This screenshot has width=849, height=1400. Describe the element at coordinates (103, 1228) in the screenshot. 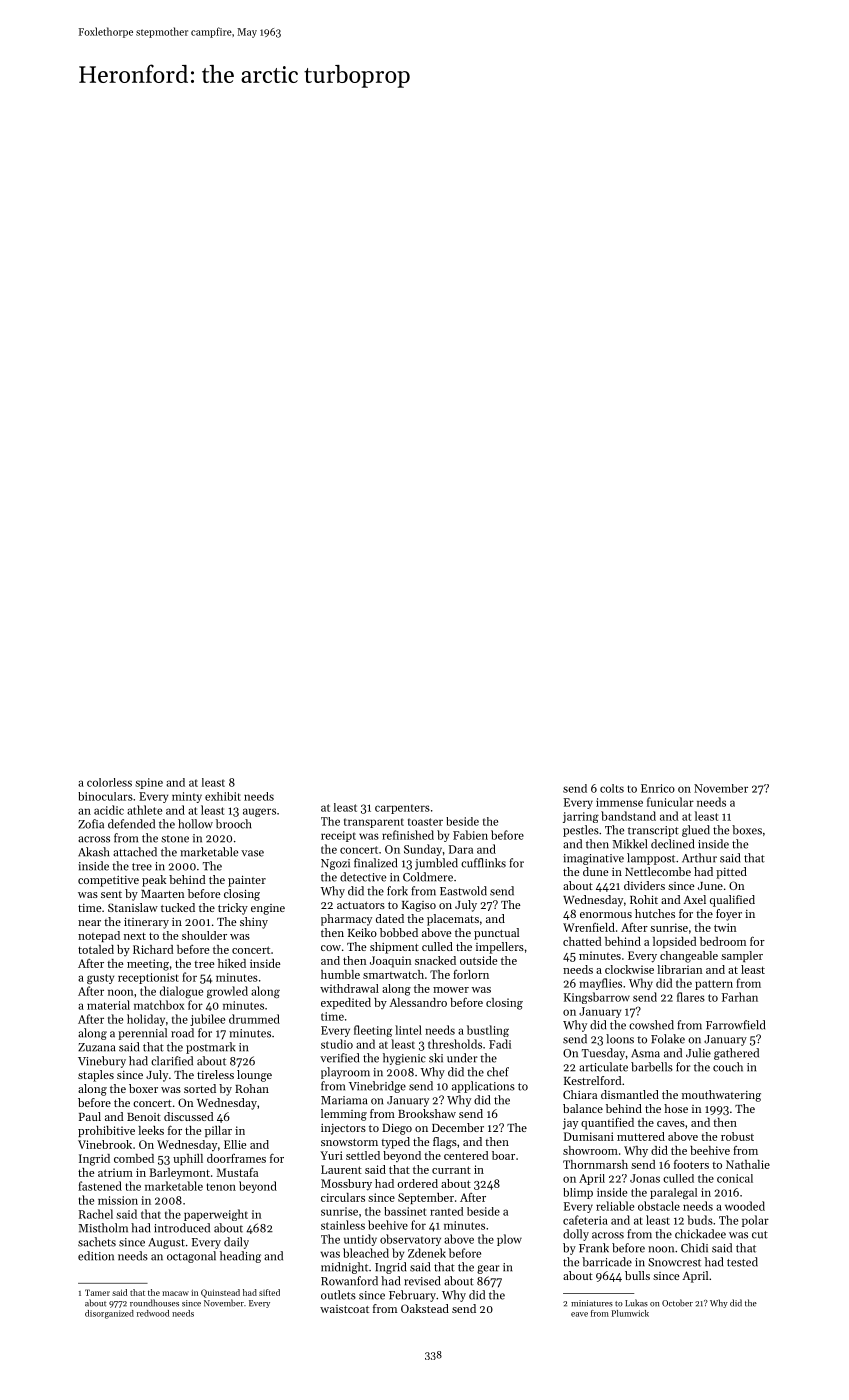

I see `Mistholm` at that location.
